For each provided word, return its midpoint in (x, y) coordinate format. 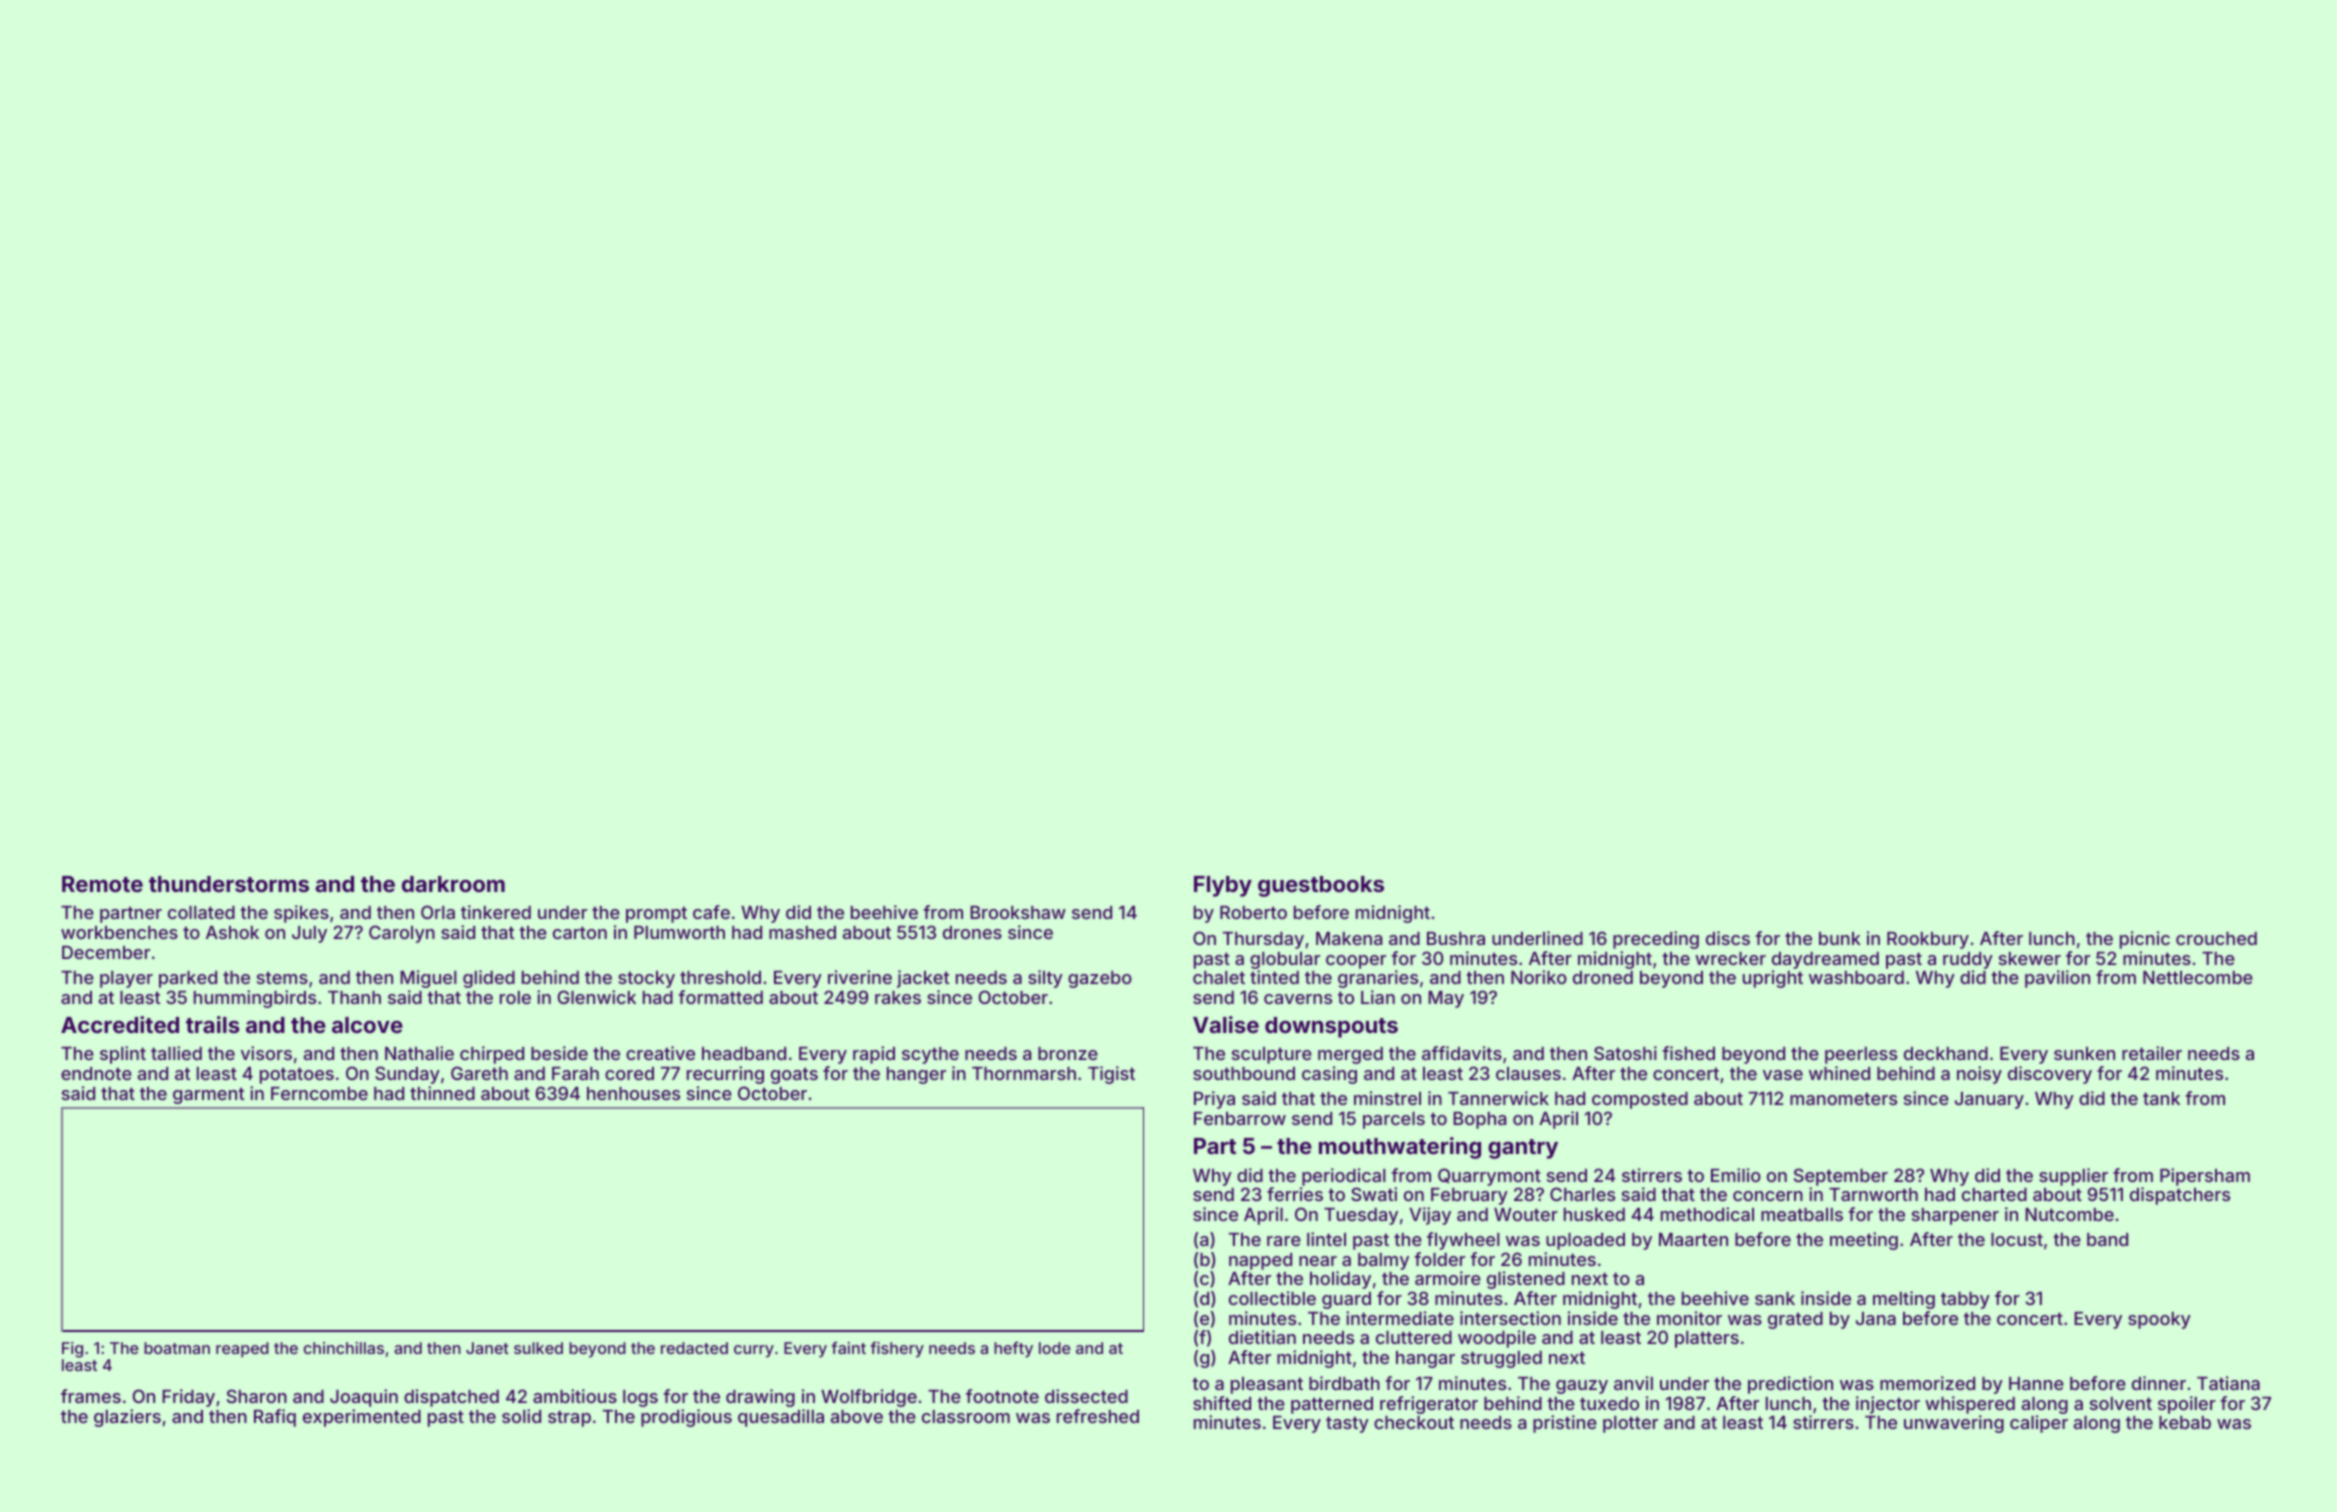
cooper (1356, 962)
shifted (1222, 1403)
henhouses (633, 1093)
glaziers (127, 1418)
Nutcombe (2069, 1214)
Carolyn (402, 934)
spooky (2159, 1320)
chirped (492, 1055)
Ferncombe (319, 1093)
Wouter (1526, 1214)
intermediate (1400, 1318)
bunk (1840, 938)
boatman (177, 1348)
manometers (1843, 1098)
